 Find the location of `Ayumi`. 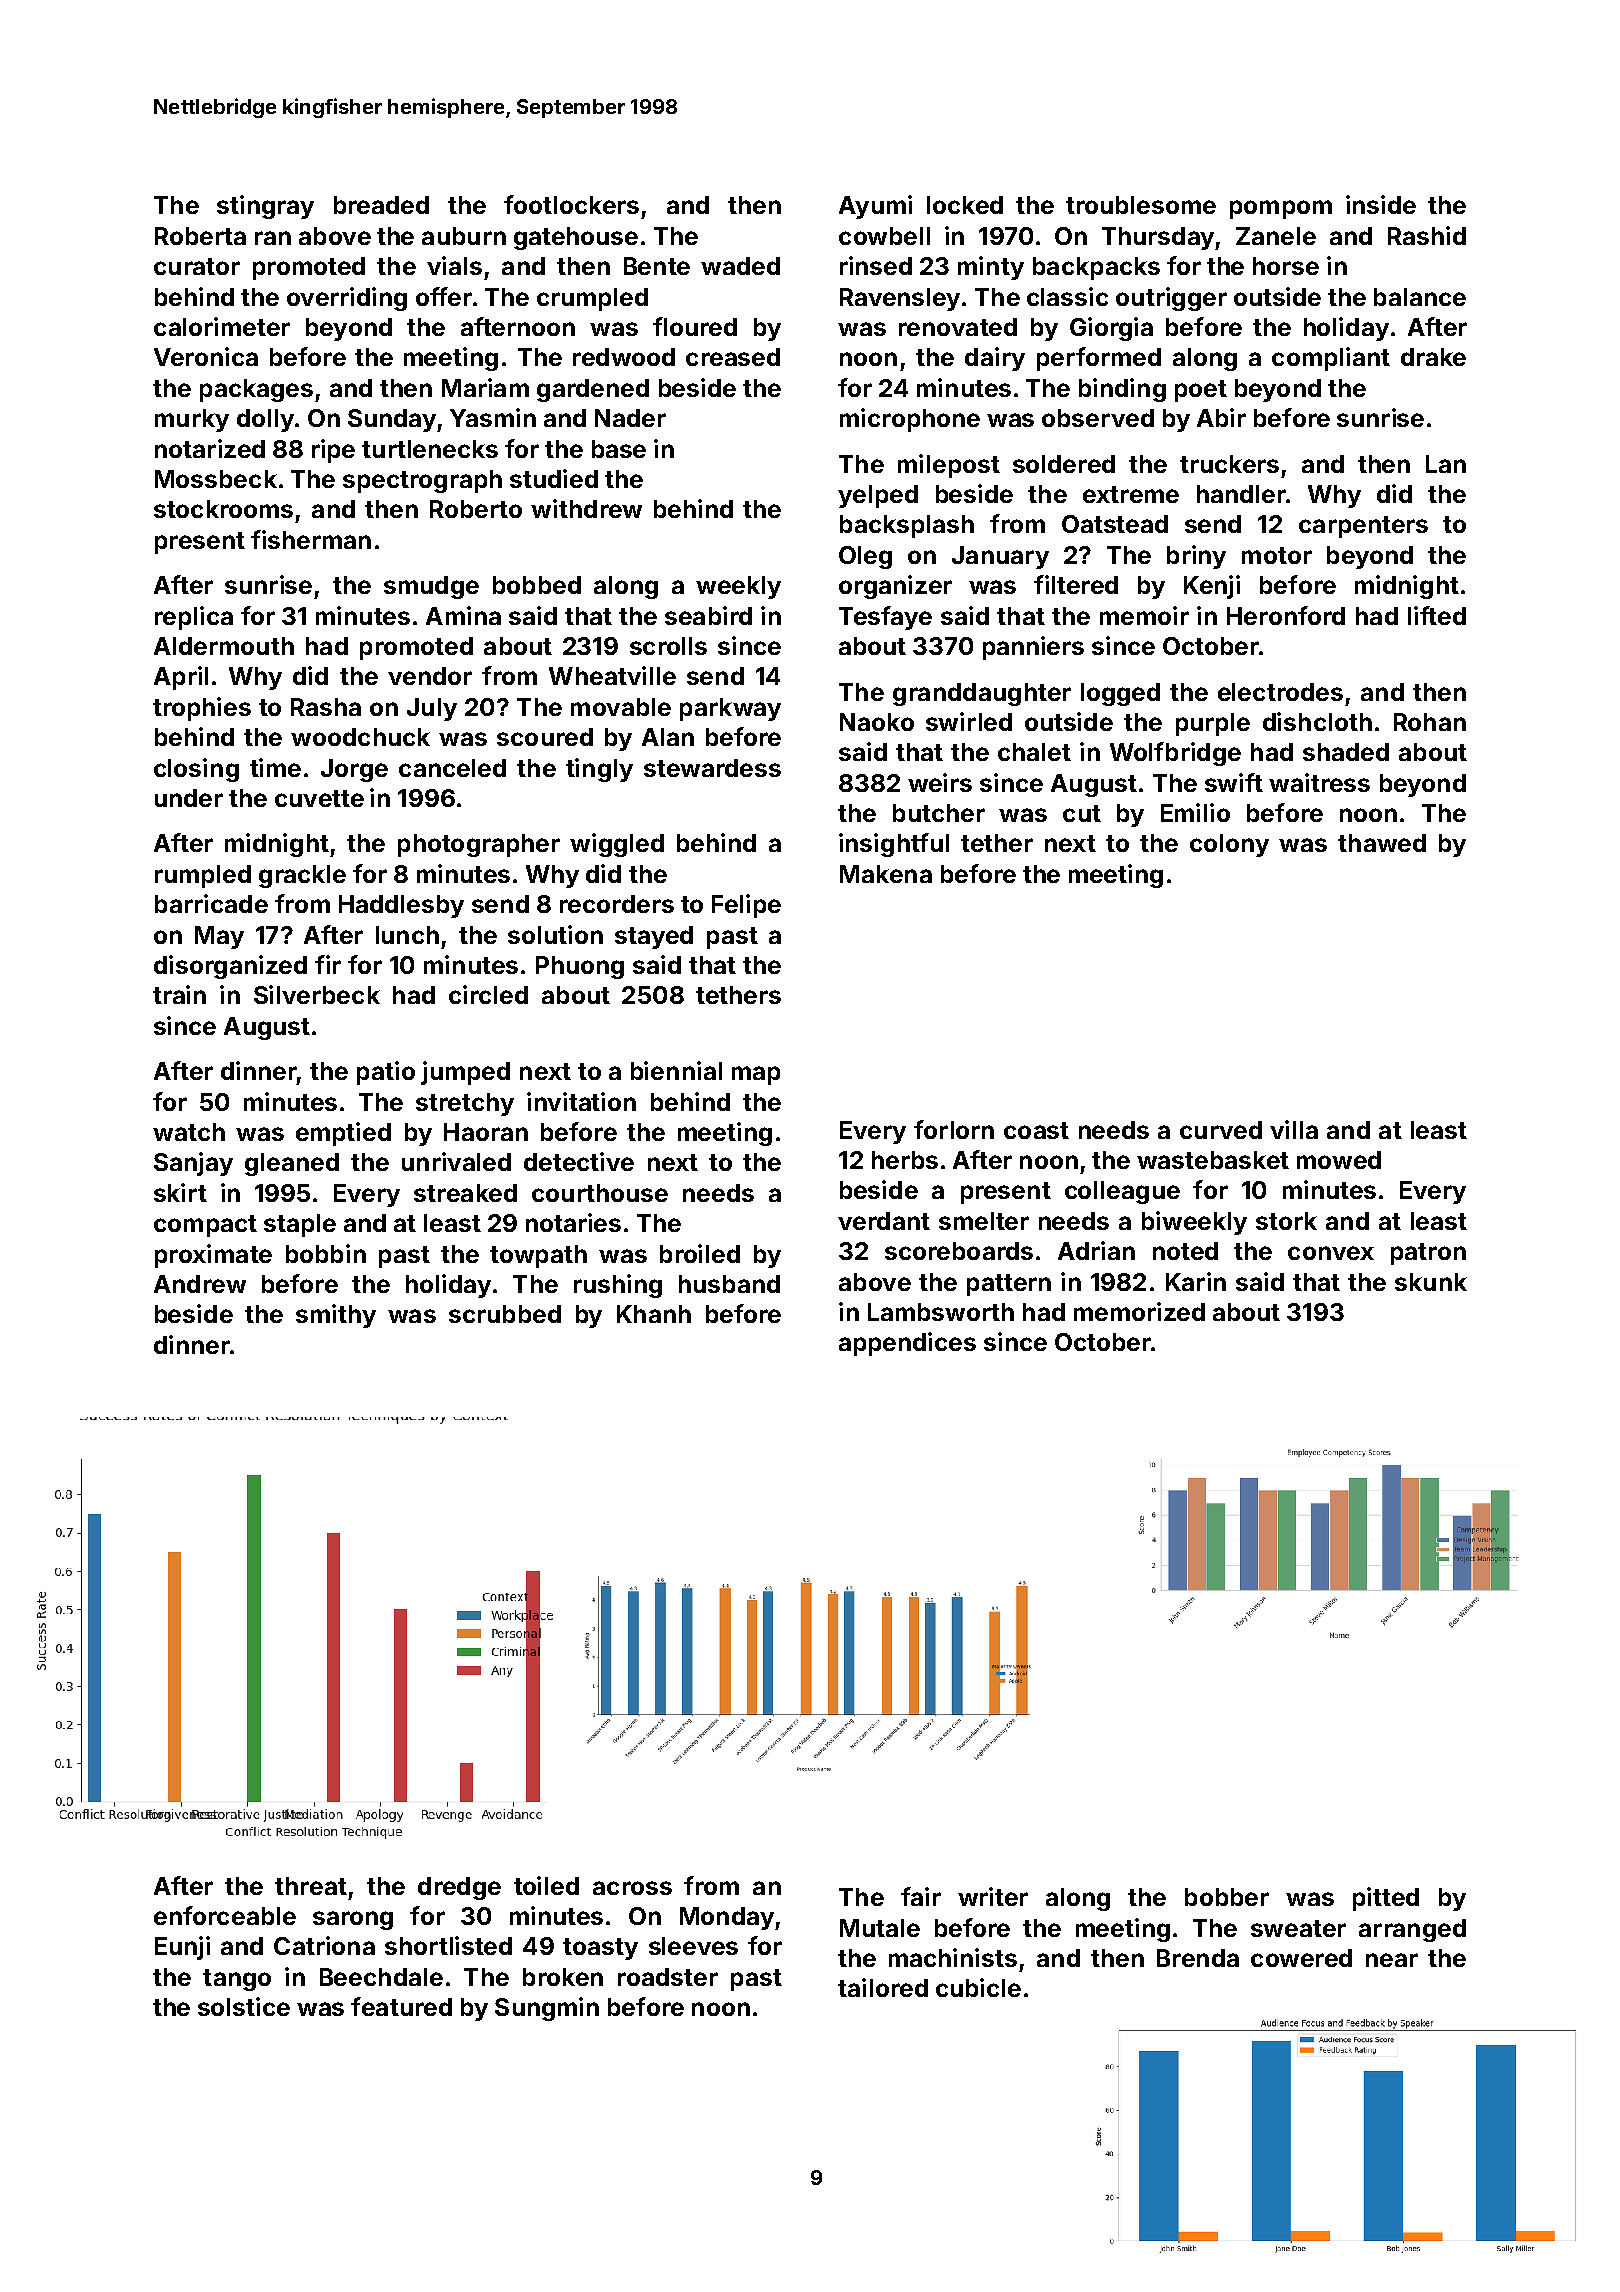

Ayumi is located at coordinates (875, 207).
